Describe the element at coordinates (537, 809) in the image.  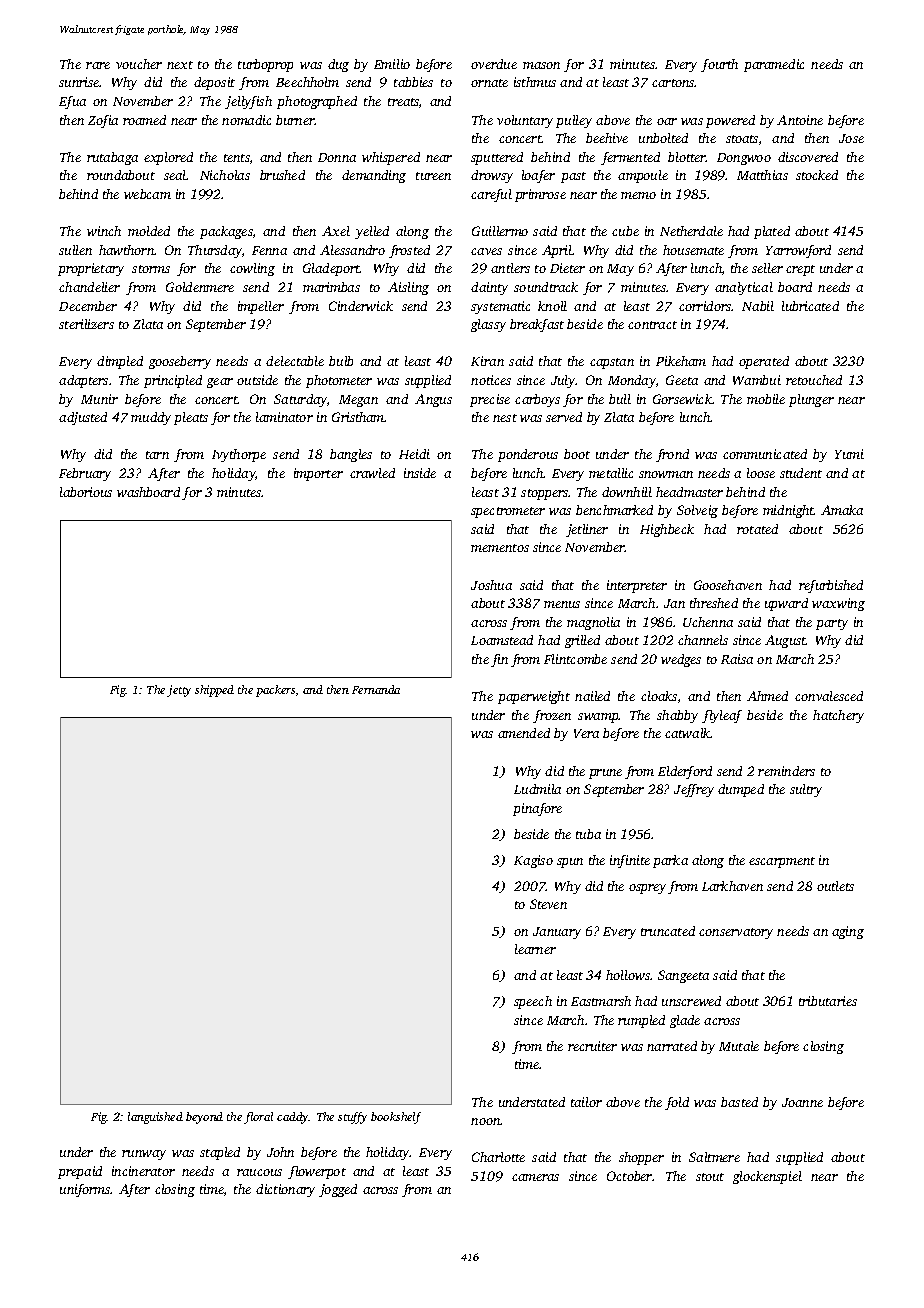
I see `pinafore` at that location.
